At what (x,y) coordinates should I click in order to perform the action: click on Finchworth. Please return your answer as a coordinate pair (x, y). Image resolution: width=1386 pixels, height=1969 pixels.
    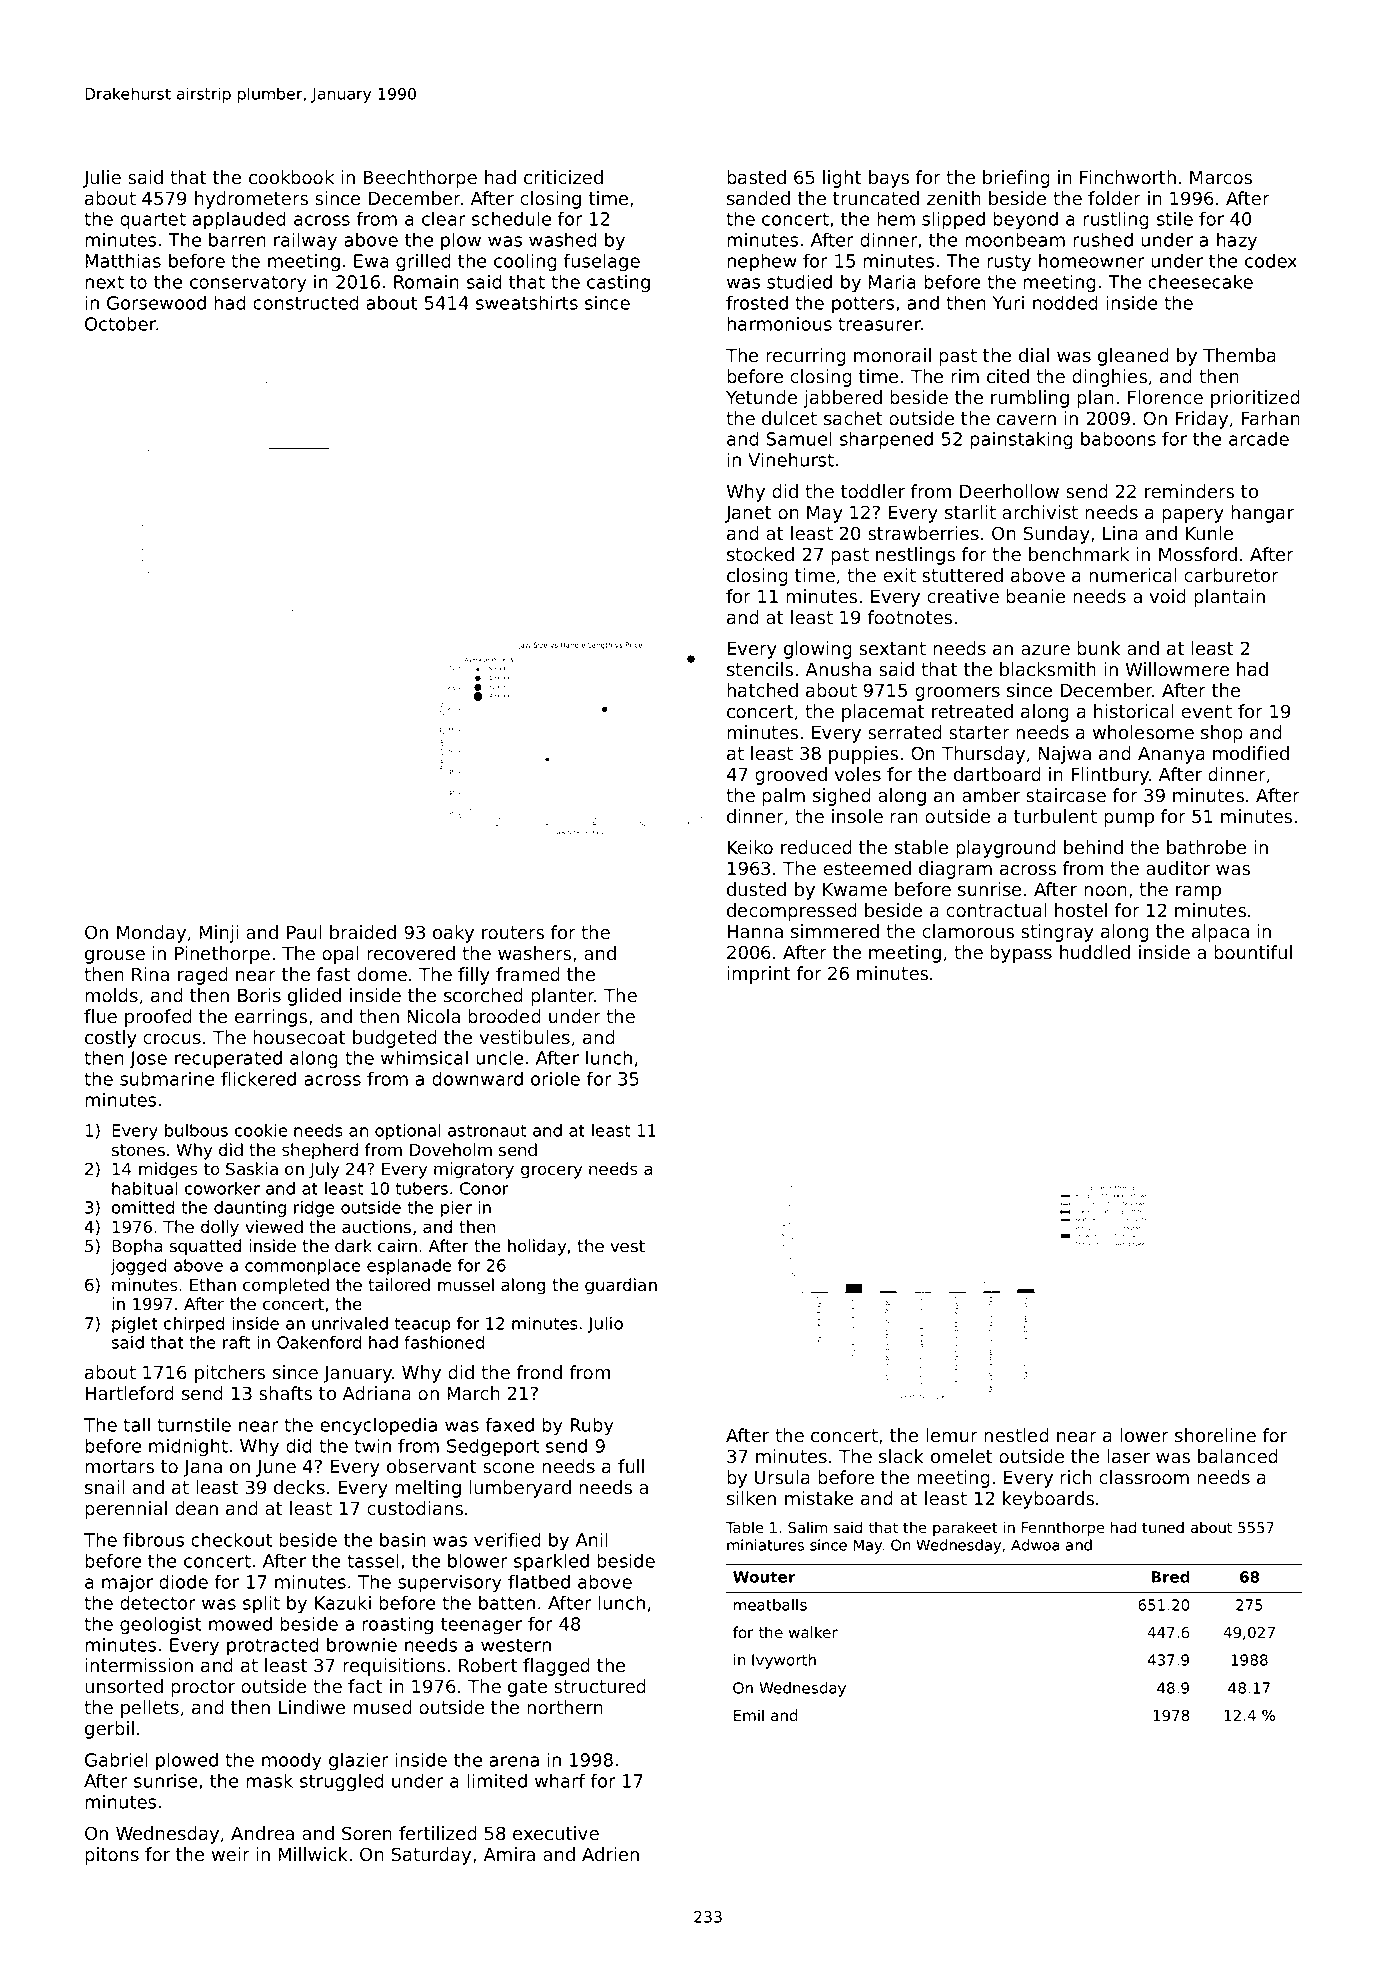
    Looking at the image, I should click on (1128, 177).
